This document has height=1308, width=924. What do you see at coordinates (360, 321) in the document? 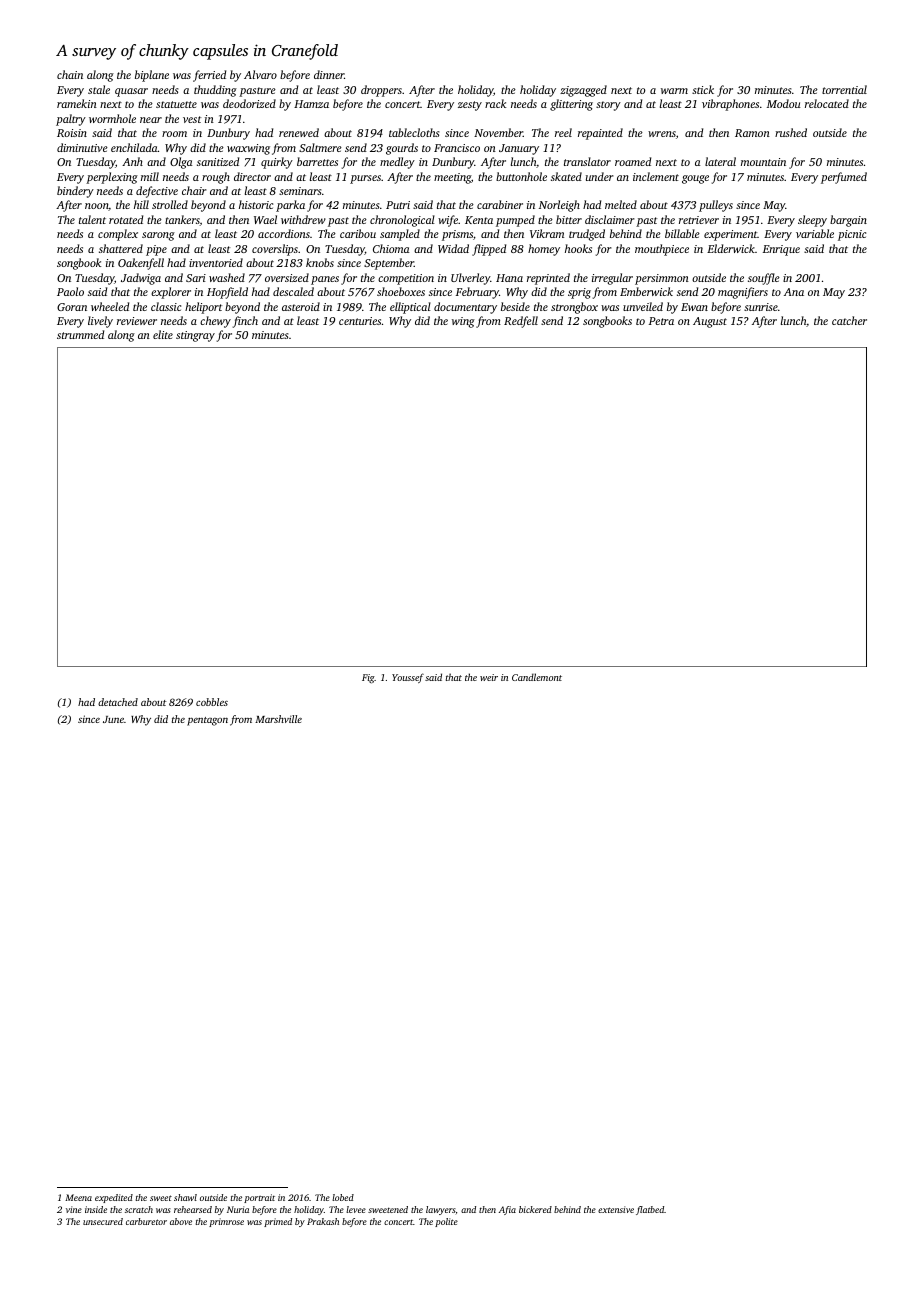
I see `centuries` at bounding box center [360, 321].
